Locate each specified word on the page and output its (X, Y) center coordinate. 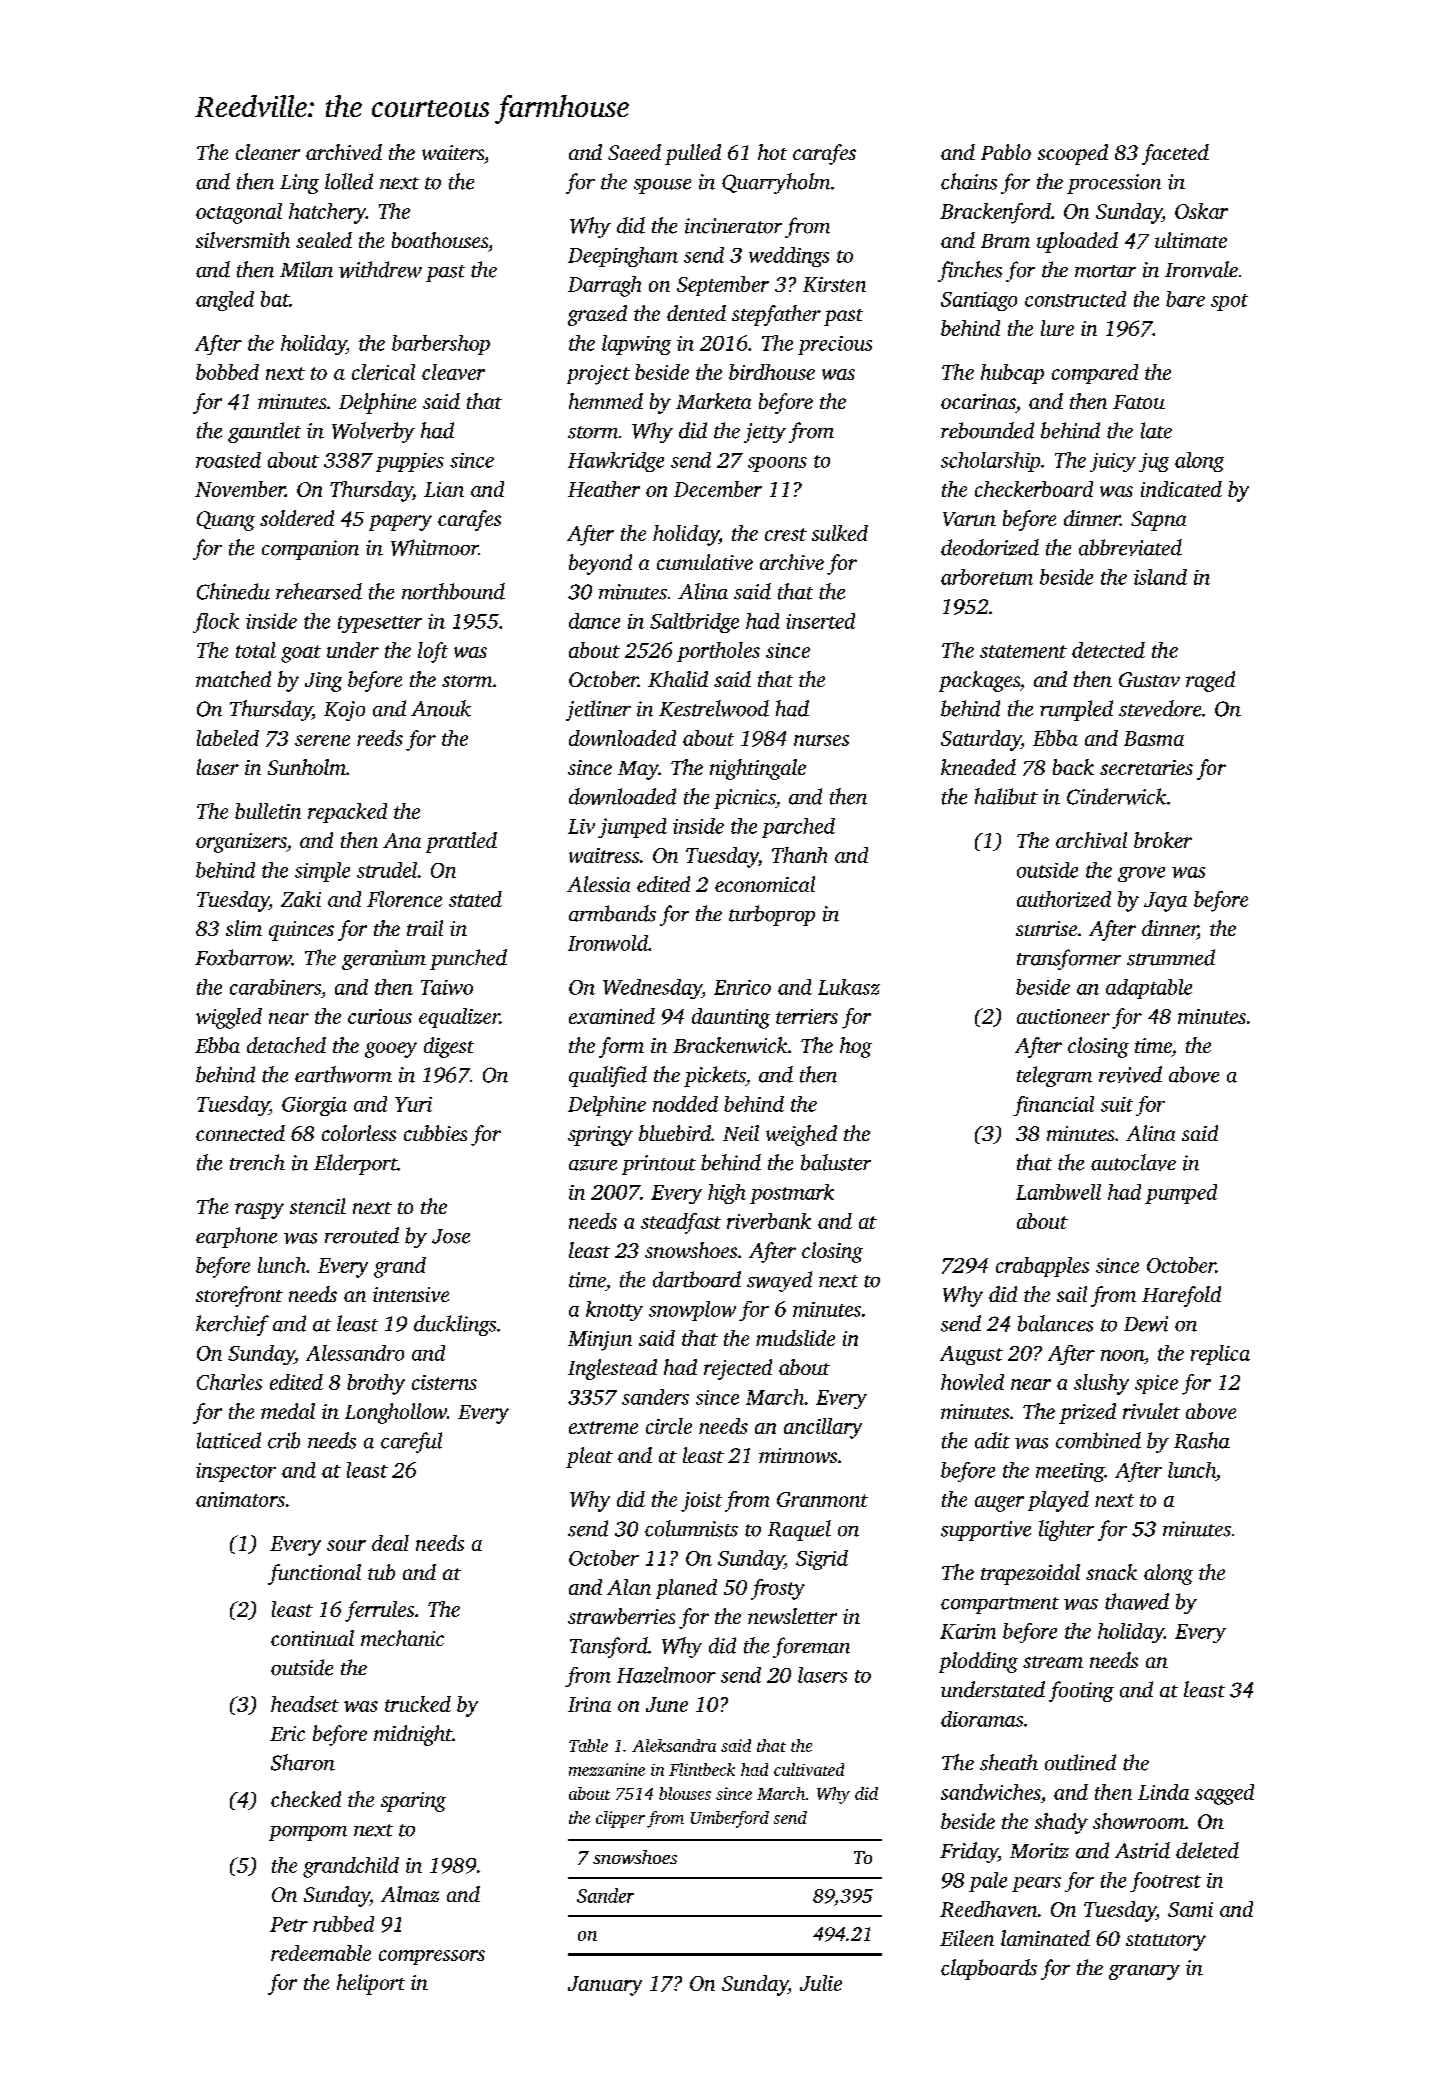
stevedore (1160, 708)
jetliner (598, 710)
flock (216, 623)
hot (772, 152)
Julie (821, 1983)
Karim (968, 1631)
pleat (589, 1457)
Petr (289, 1924)
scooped (1073, 154)
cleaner (268, 152)
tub (381, 1572)
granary (1144, 1972)
